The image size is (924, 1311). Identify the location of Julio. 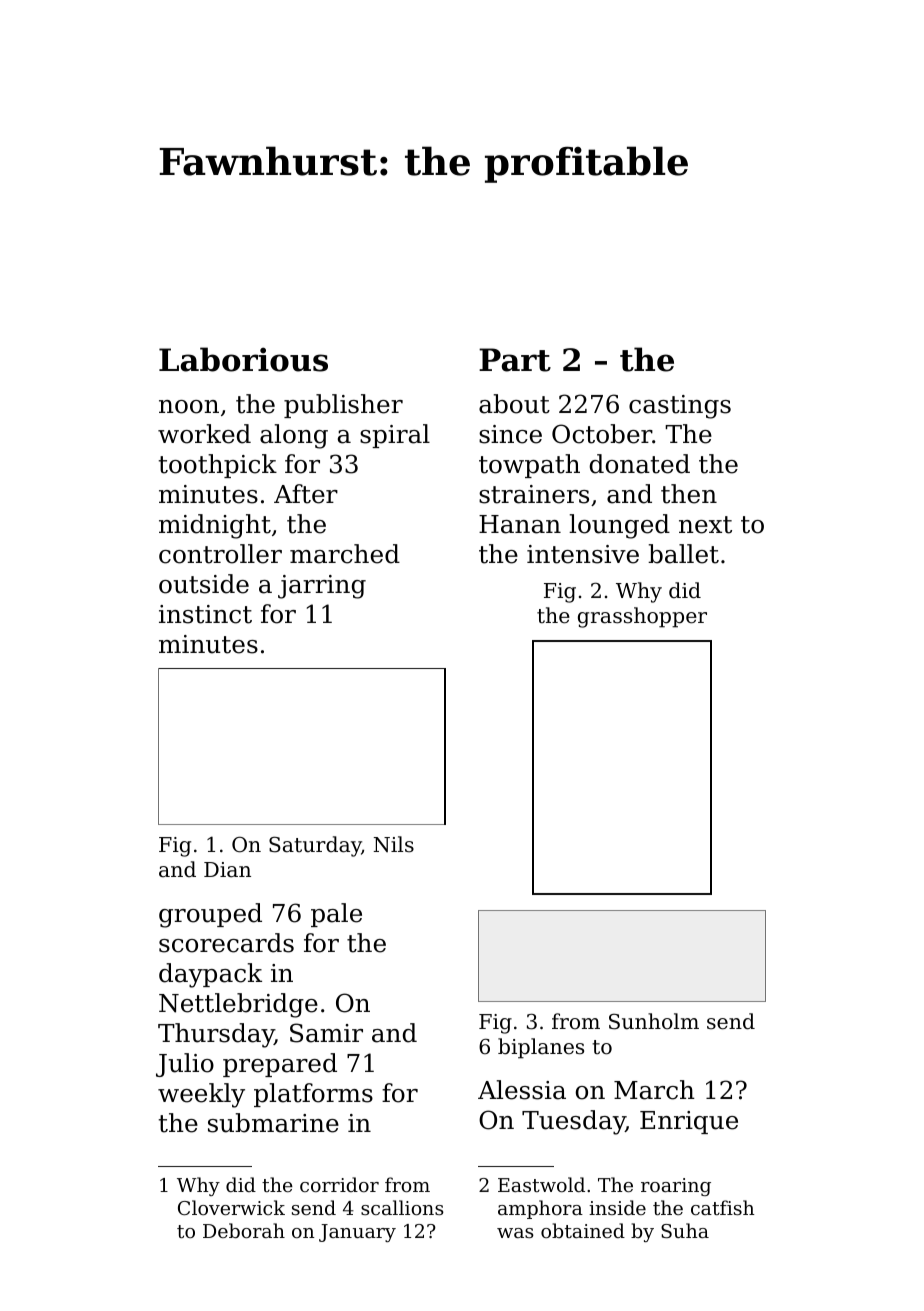
(185, 1065).
